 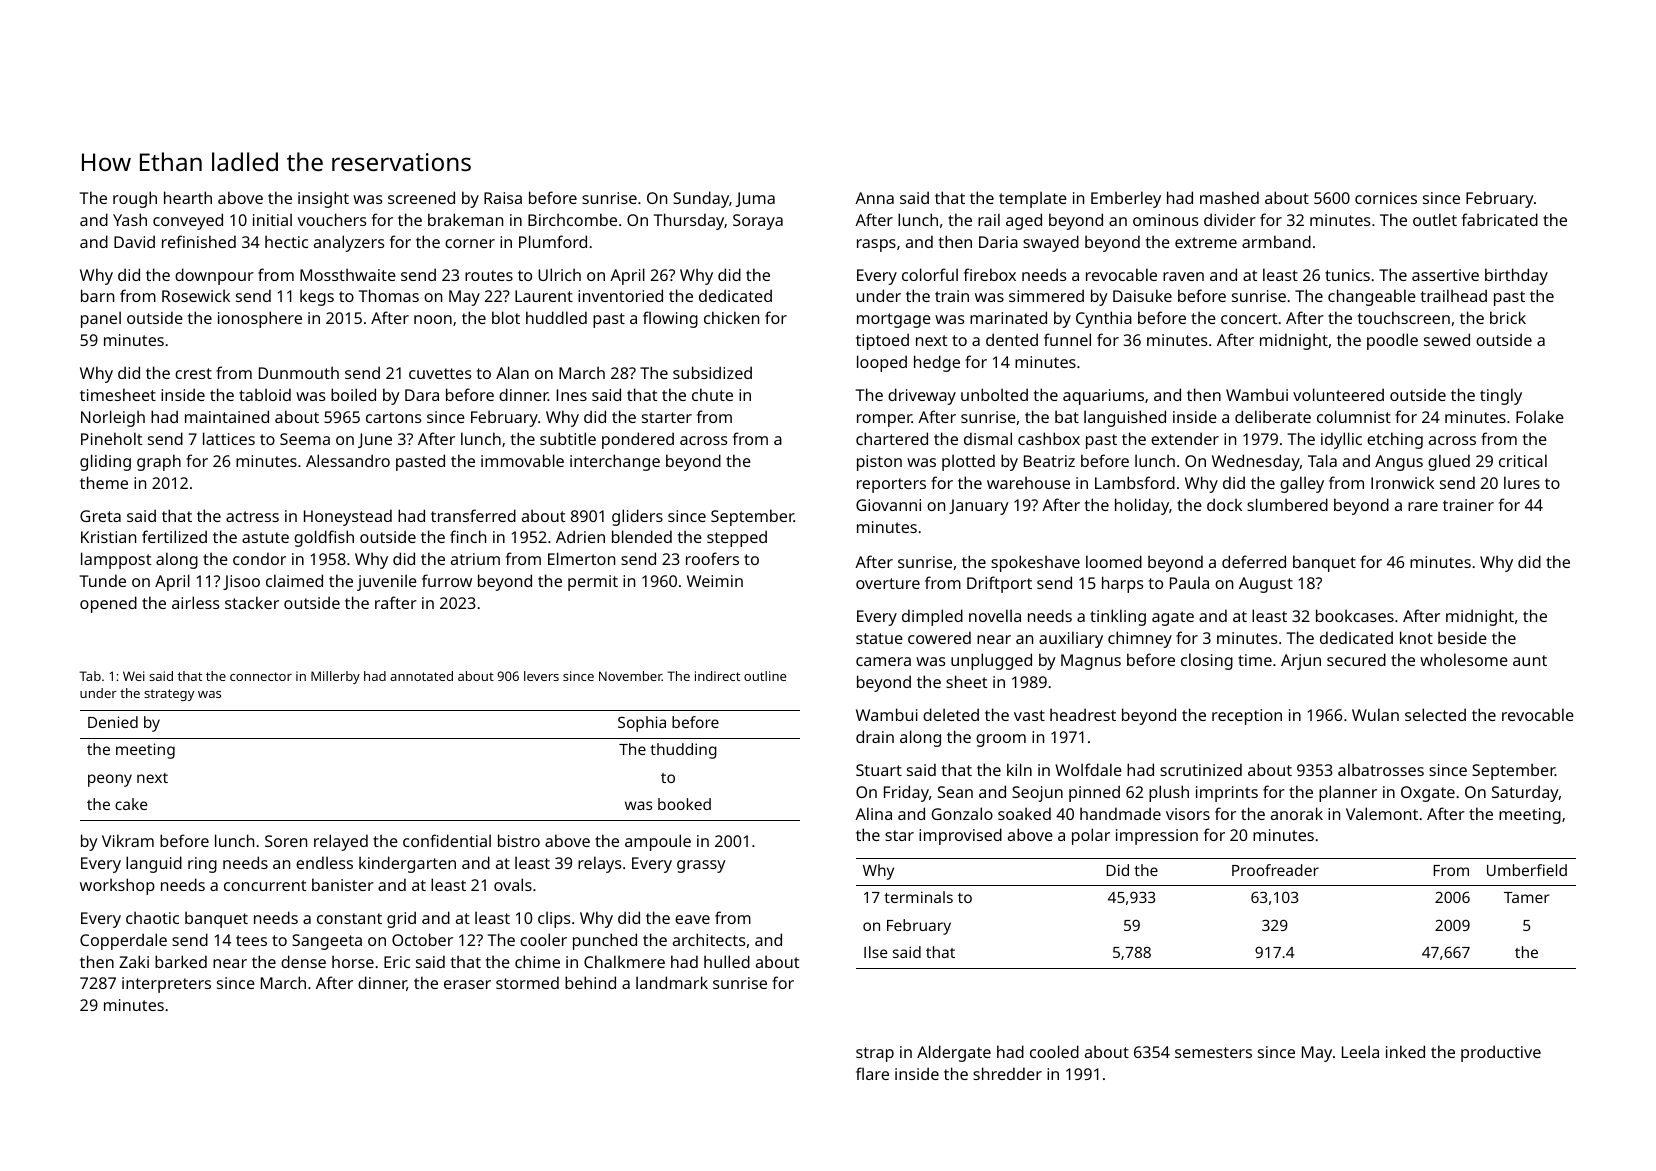 What do you see at coordinates (1201, 769) in the image?
I see `scrutinized` at bounding box center [1201, 769].
